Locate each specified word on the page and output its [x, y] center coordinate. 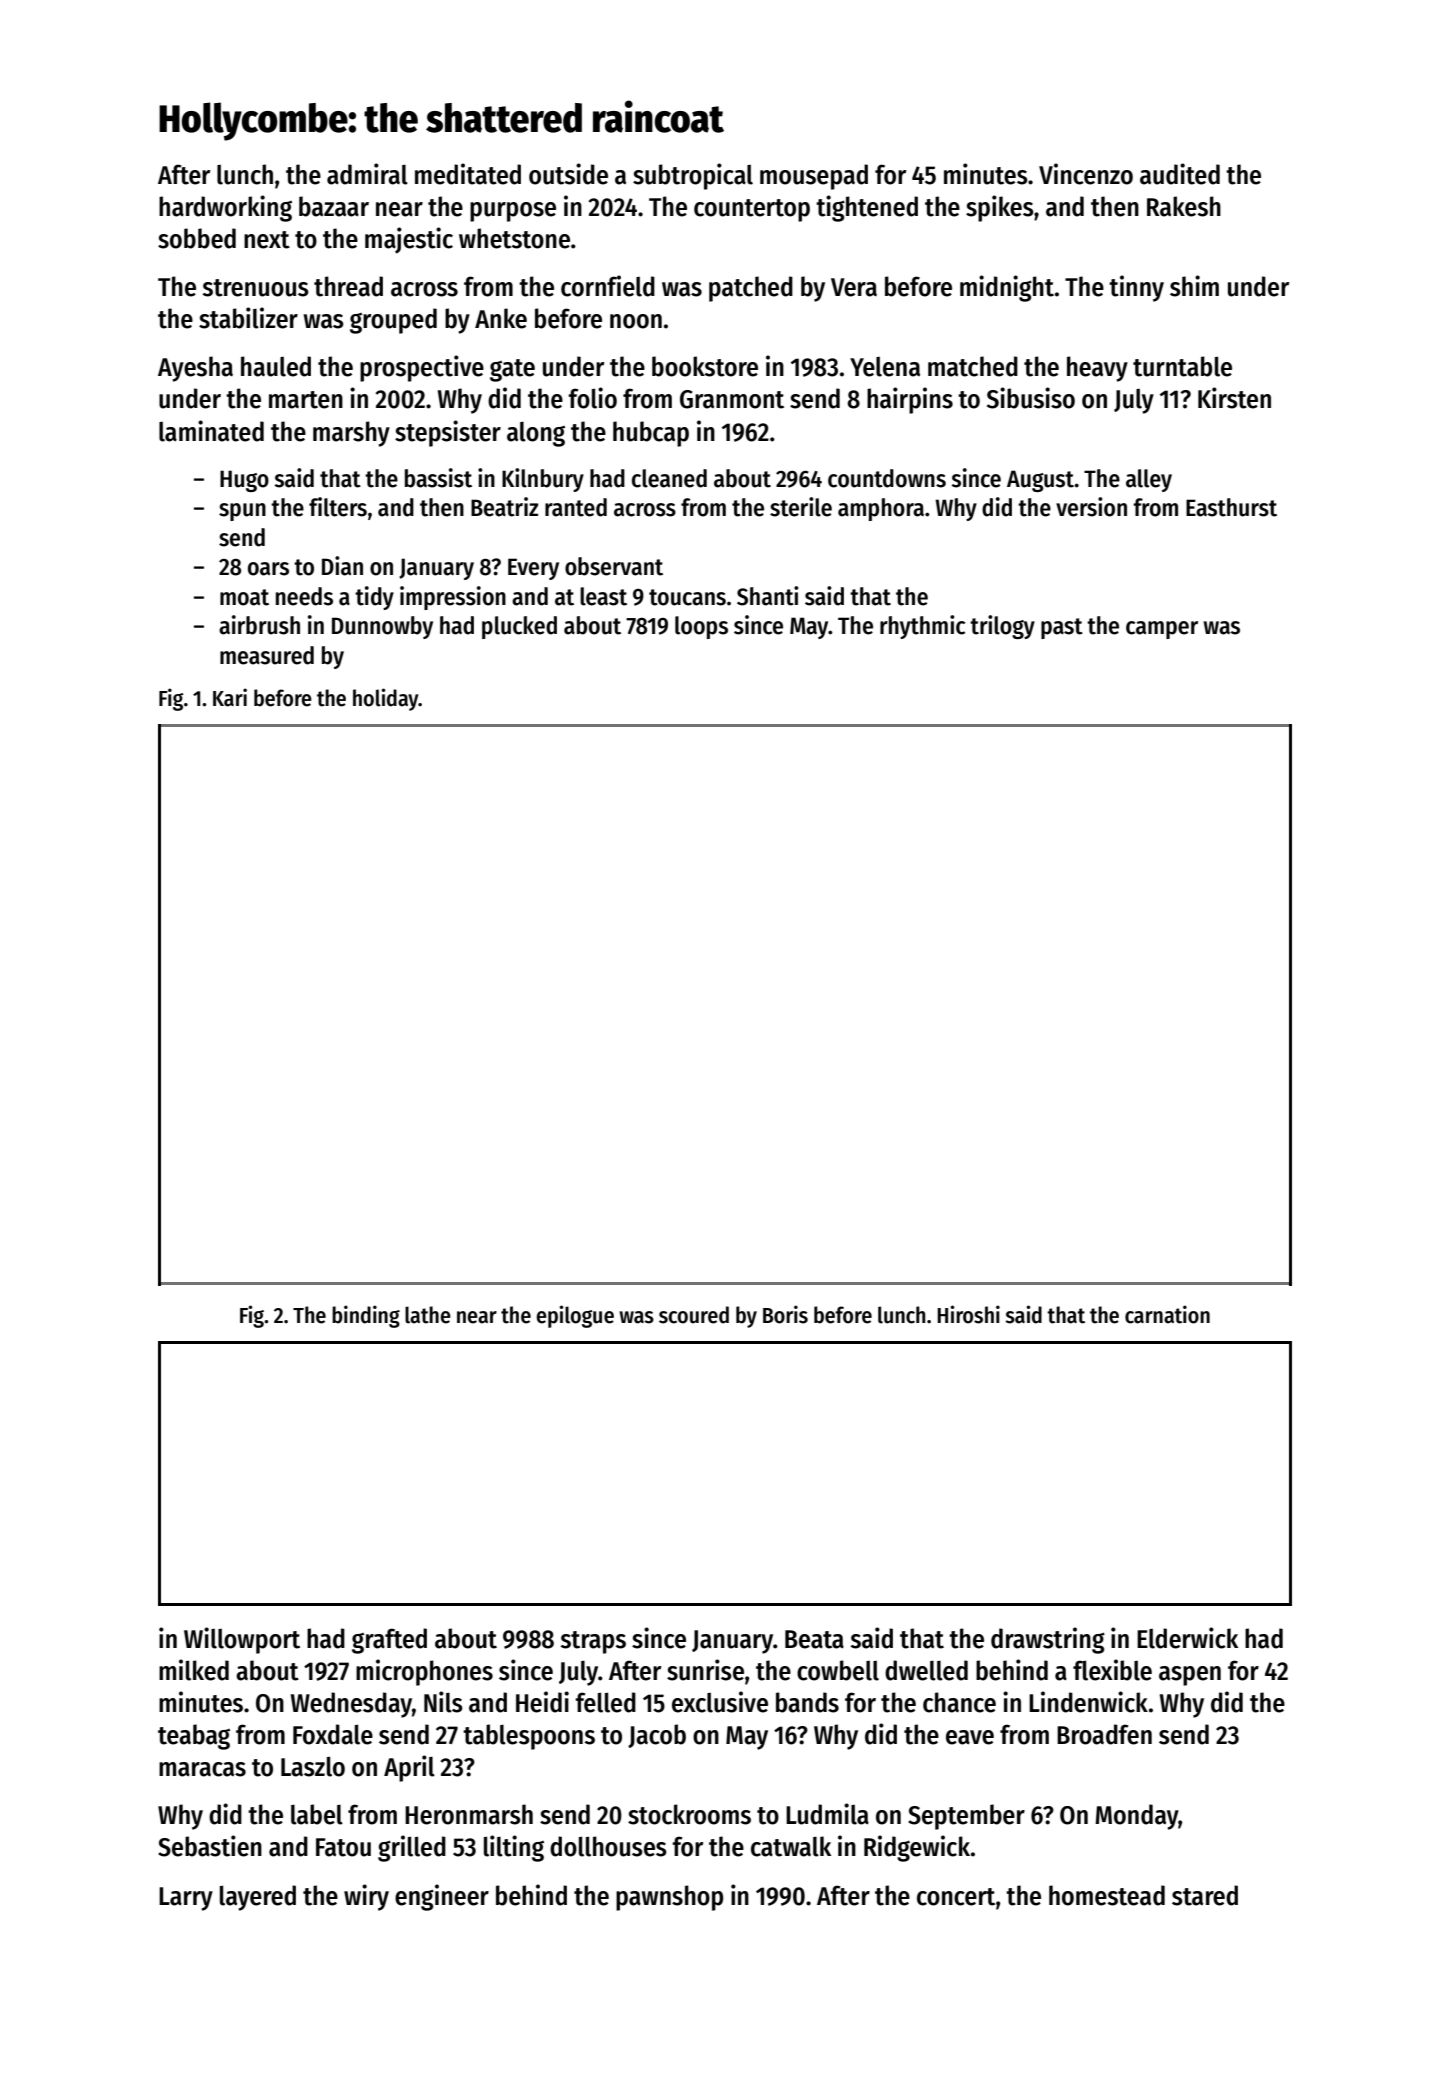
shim [1194, 286]
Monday [1137, 1817]
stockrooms [689, 1814]
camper [1162, 630]
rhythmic [922, 627]
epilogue [575, 1316]
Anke [501, 318]
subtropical [693, 176]
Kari [230, 697]
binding [366, 1316]
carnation [1167, 1314]
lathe [428, 1315]
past [1062, 628]
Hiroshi [968, 1314]
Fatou [343, 1847]
